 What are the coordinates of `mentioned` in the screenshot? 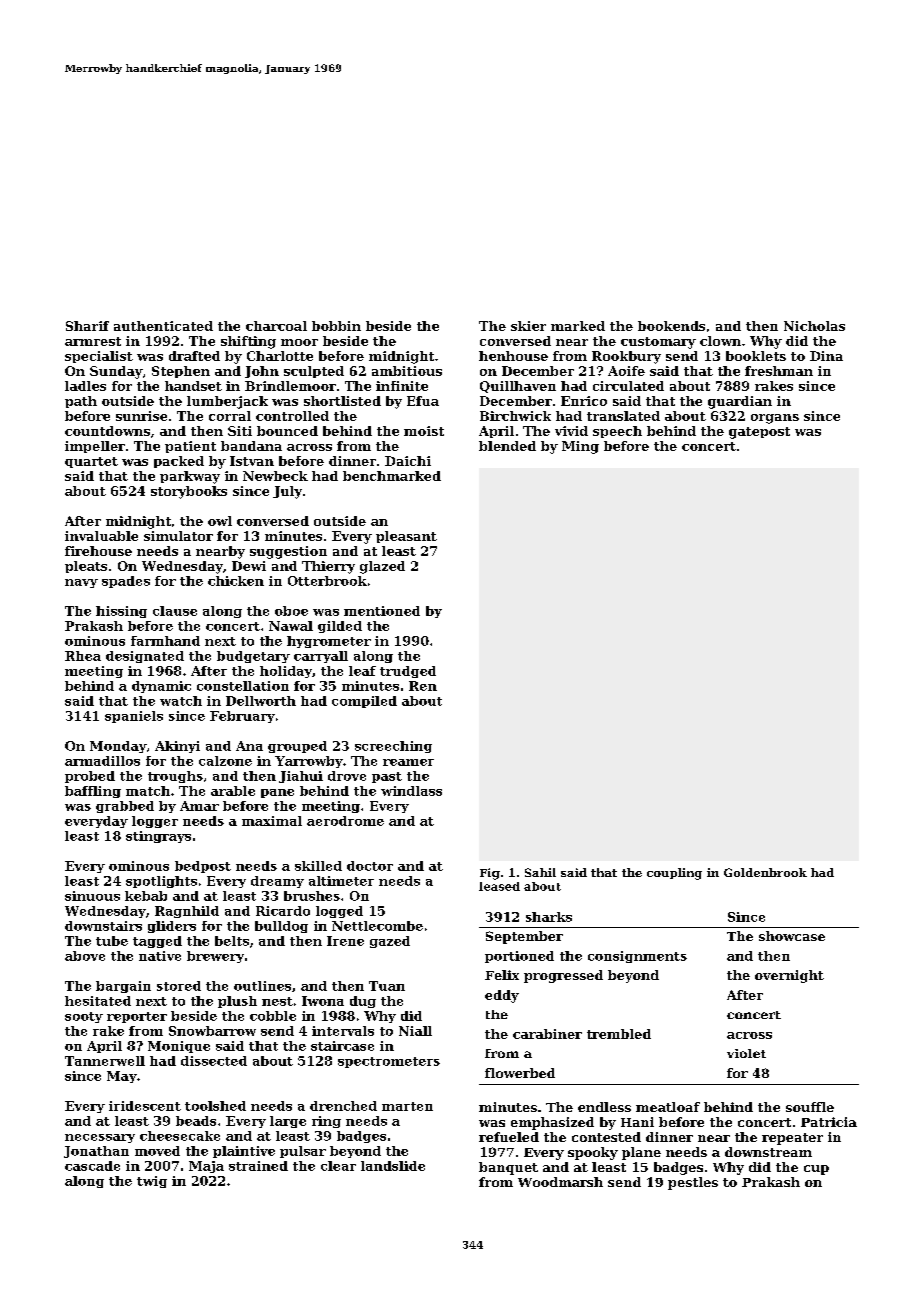 It's located at (382, 611).
